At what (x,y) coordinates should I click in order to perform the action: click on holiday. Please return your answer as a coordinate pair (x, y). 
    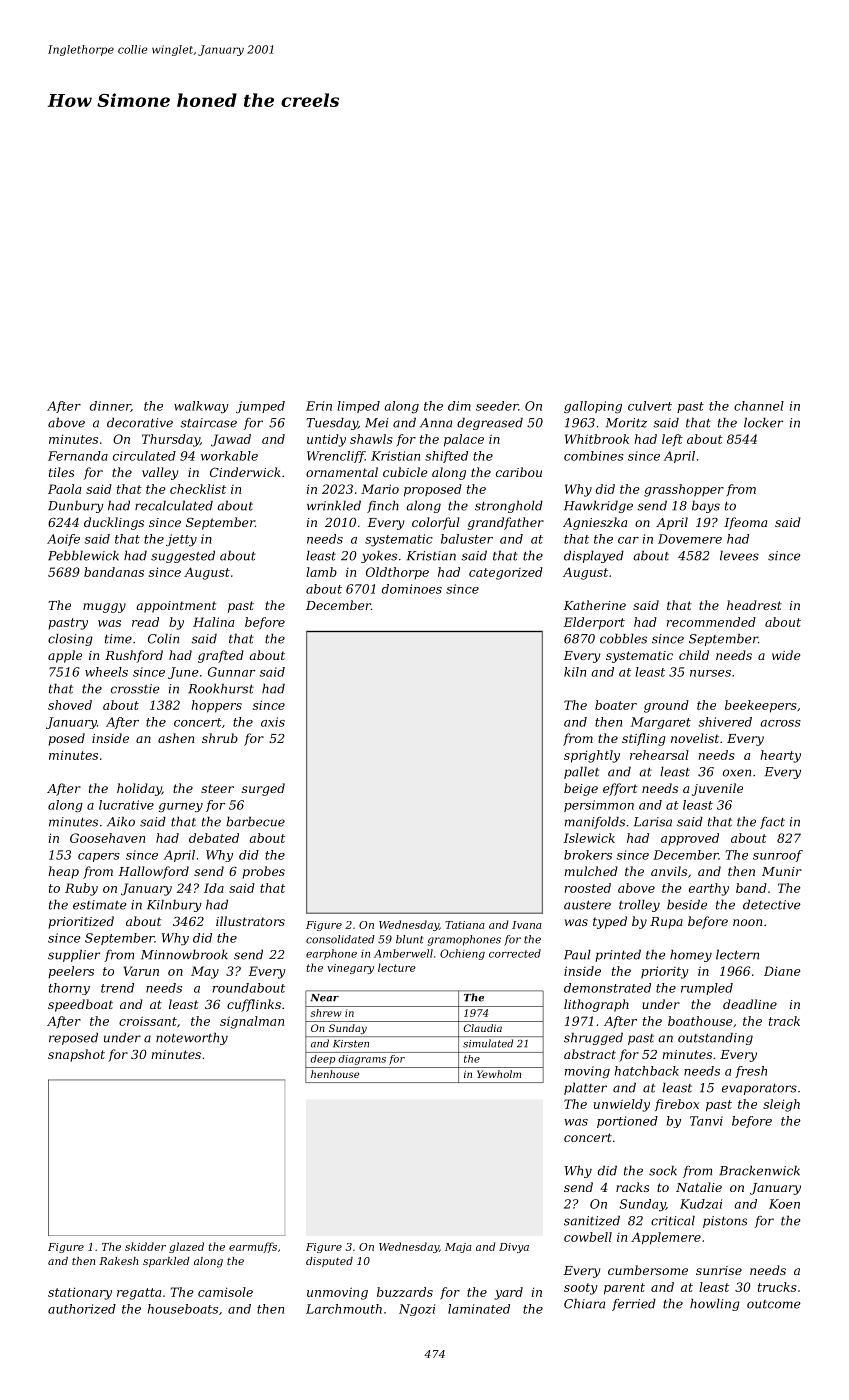
    Looking at the image, I should click on (139, 789).
